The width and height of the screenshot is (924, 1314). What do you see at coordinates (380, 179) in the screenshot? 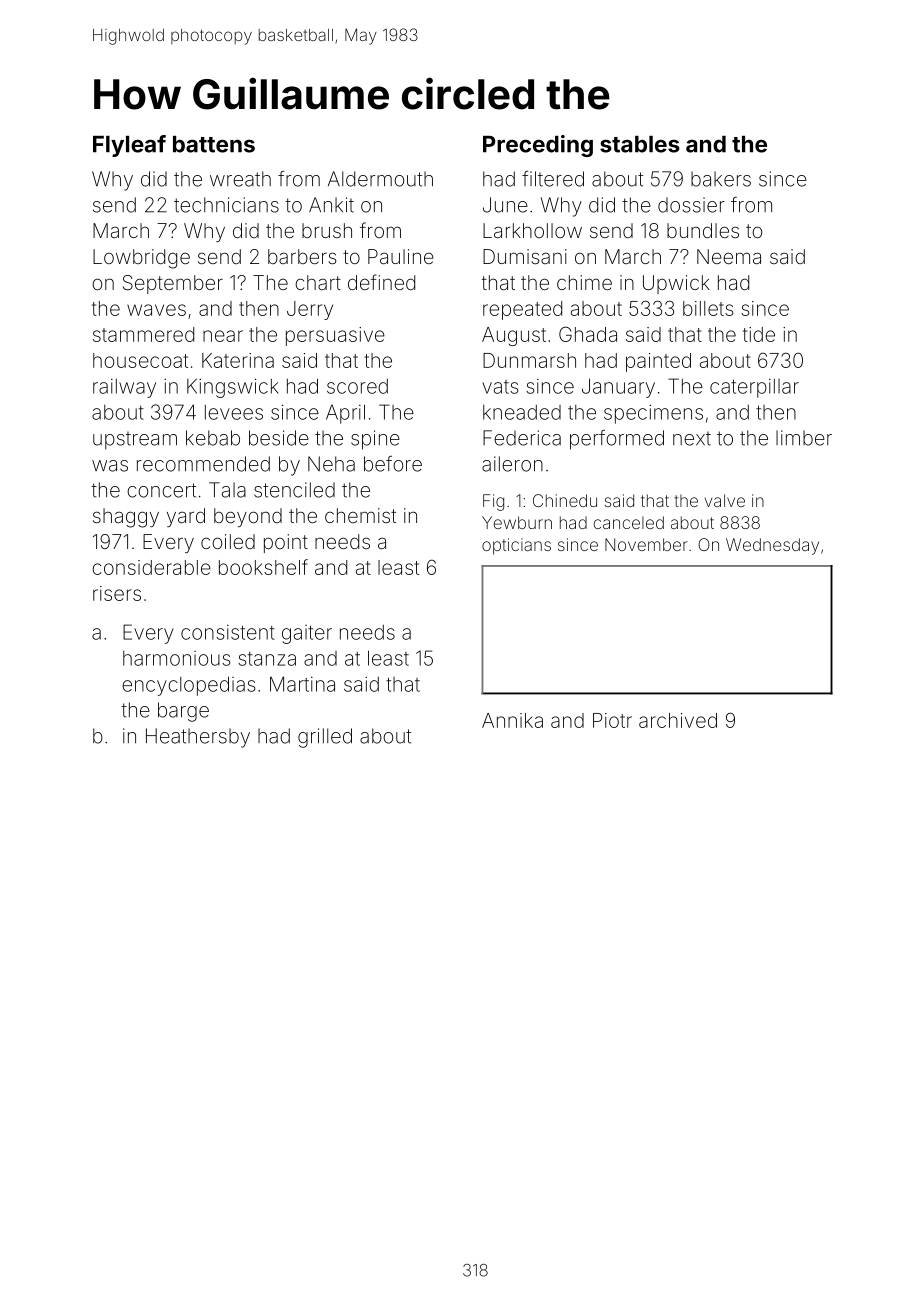
I see `Aldermouth` at bounding box center [380, 179].
